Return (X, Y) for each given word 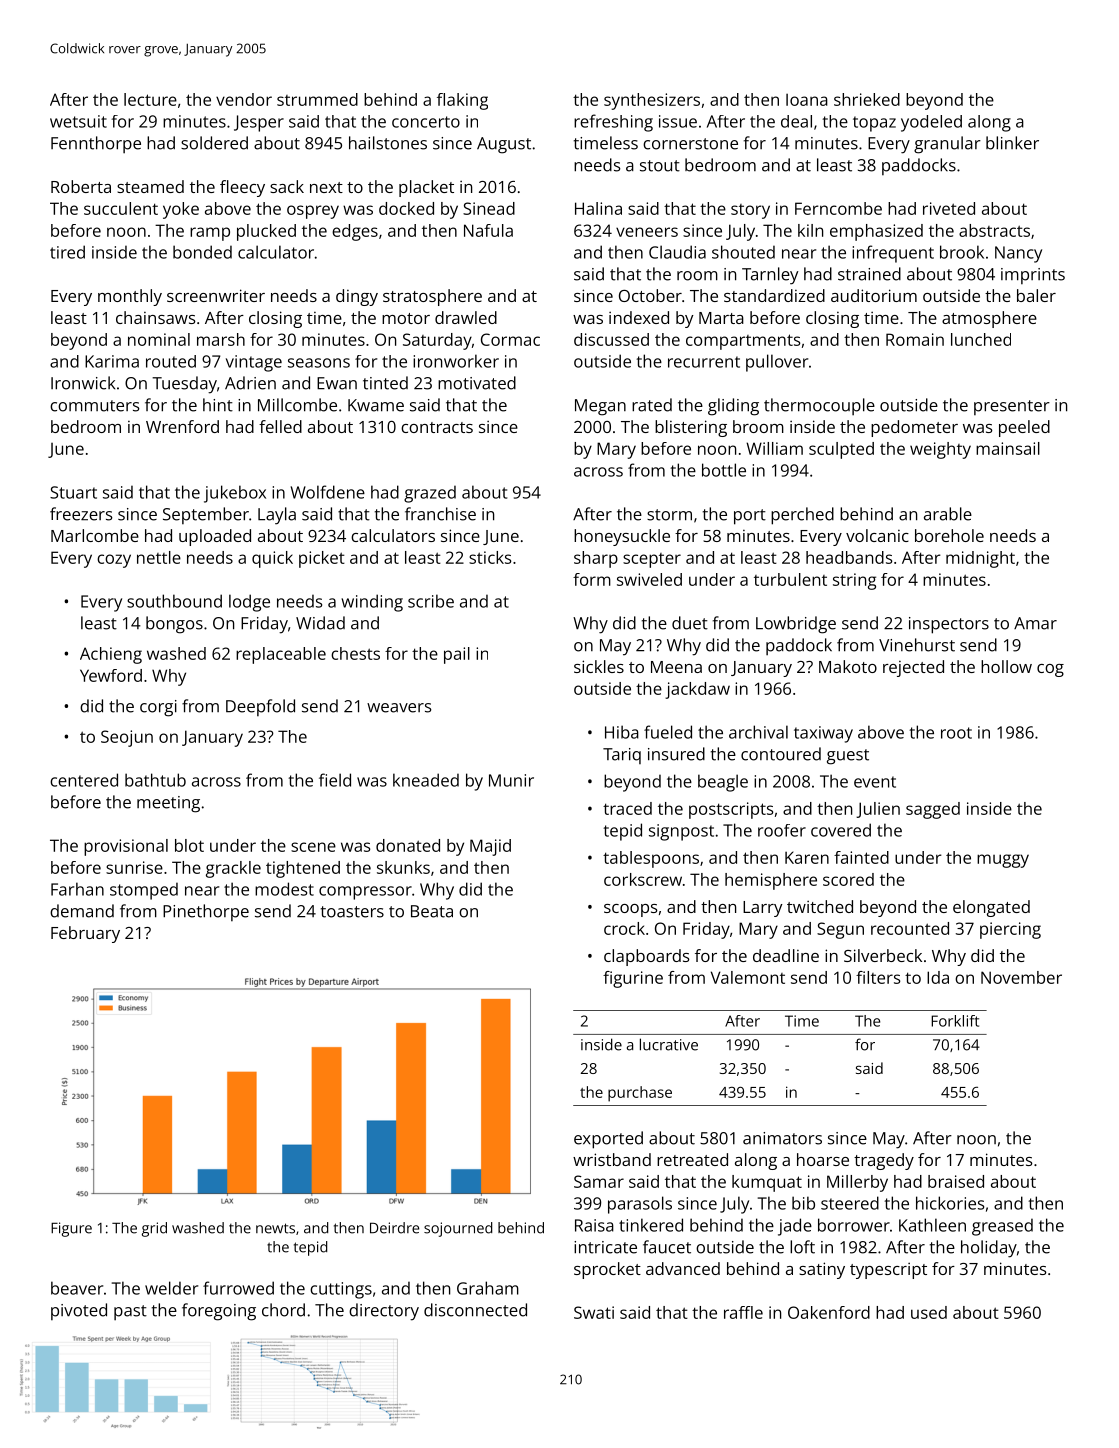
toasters (352, 912)
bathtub (155, 780)
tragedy (884, 1161)
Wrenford (182, 426)
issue (678, 121)
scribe (431, 601)
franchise (440, 514)
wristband (612, 1159)
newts (275, 1228)
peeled (1024, 428)
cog (1050, 670)
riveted (949, 208)
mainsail (1008, 448)
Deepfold (260, 707)
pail (457, 655)
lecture (150, 99)
